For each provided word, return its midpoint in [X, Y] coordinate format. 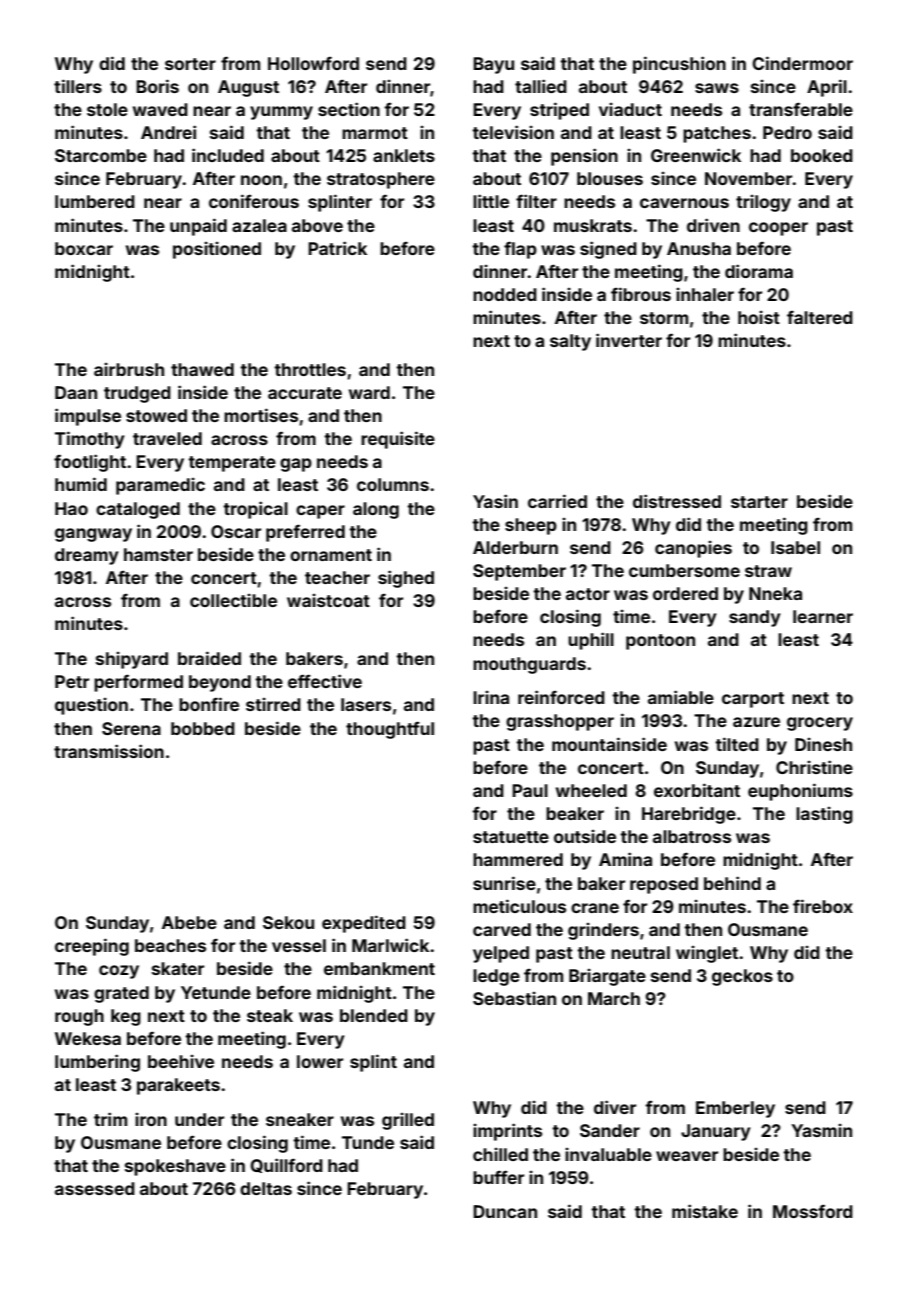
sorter [190, 64]
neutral [640, 952]
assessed [95, 1188]
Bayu [493, 65]
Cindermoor [802, 63]
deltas [266, 1188]
